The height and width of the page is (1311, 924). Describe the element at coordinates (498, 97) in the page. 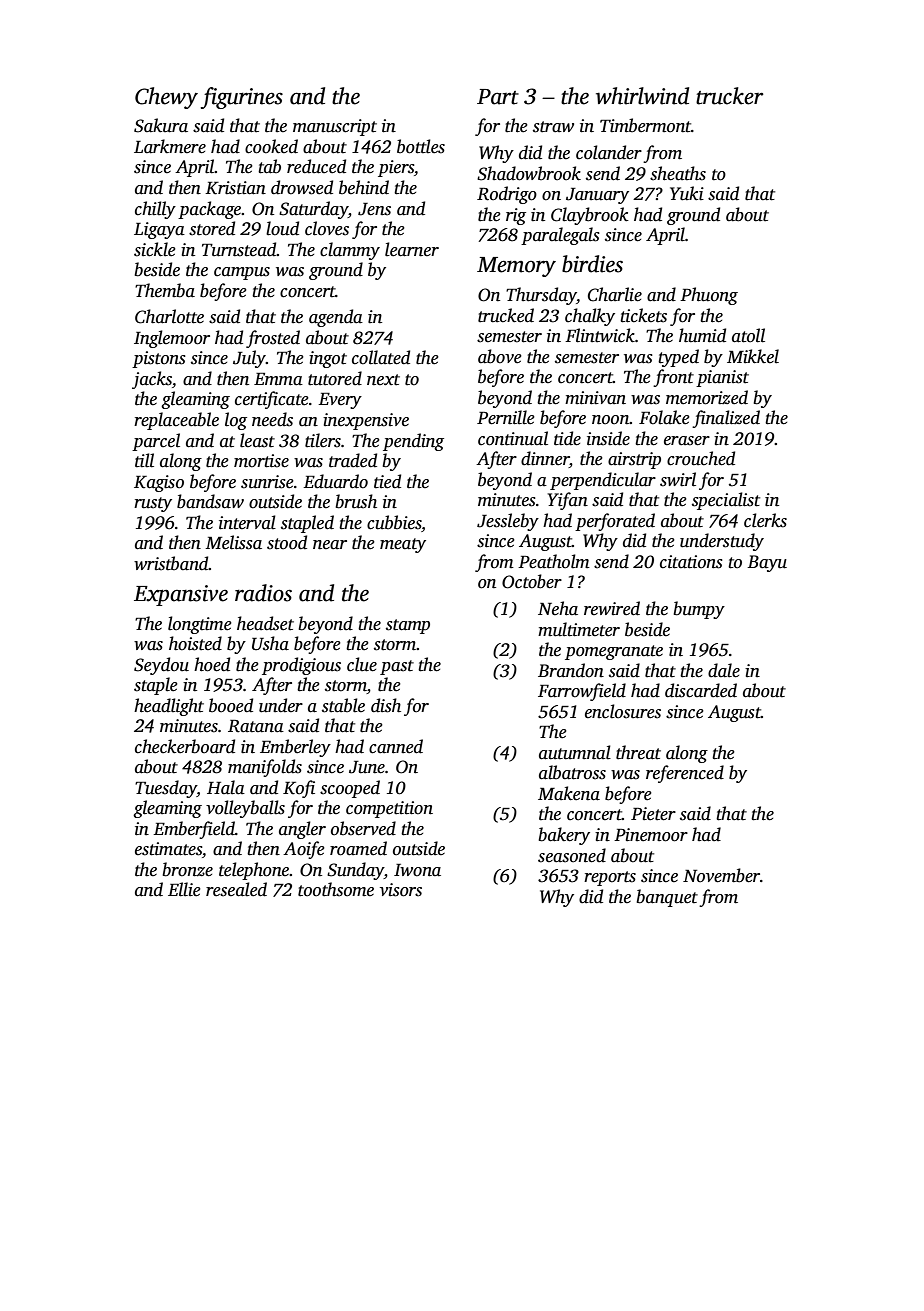

I see `Part` at that location.
